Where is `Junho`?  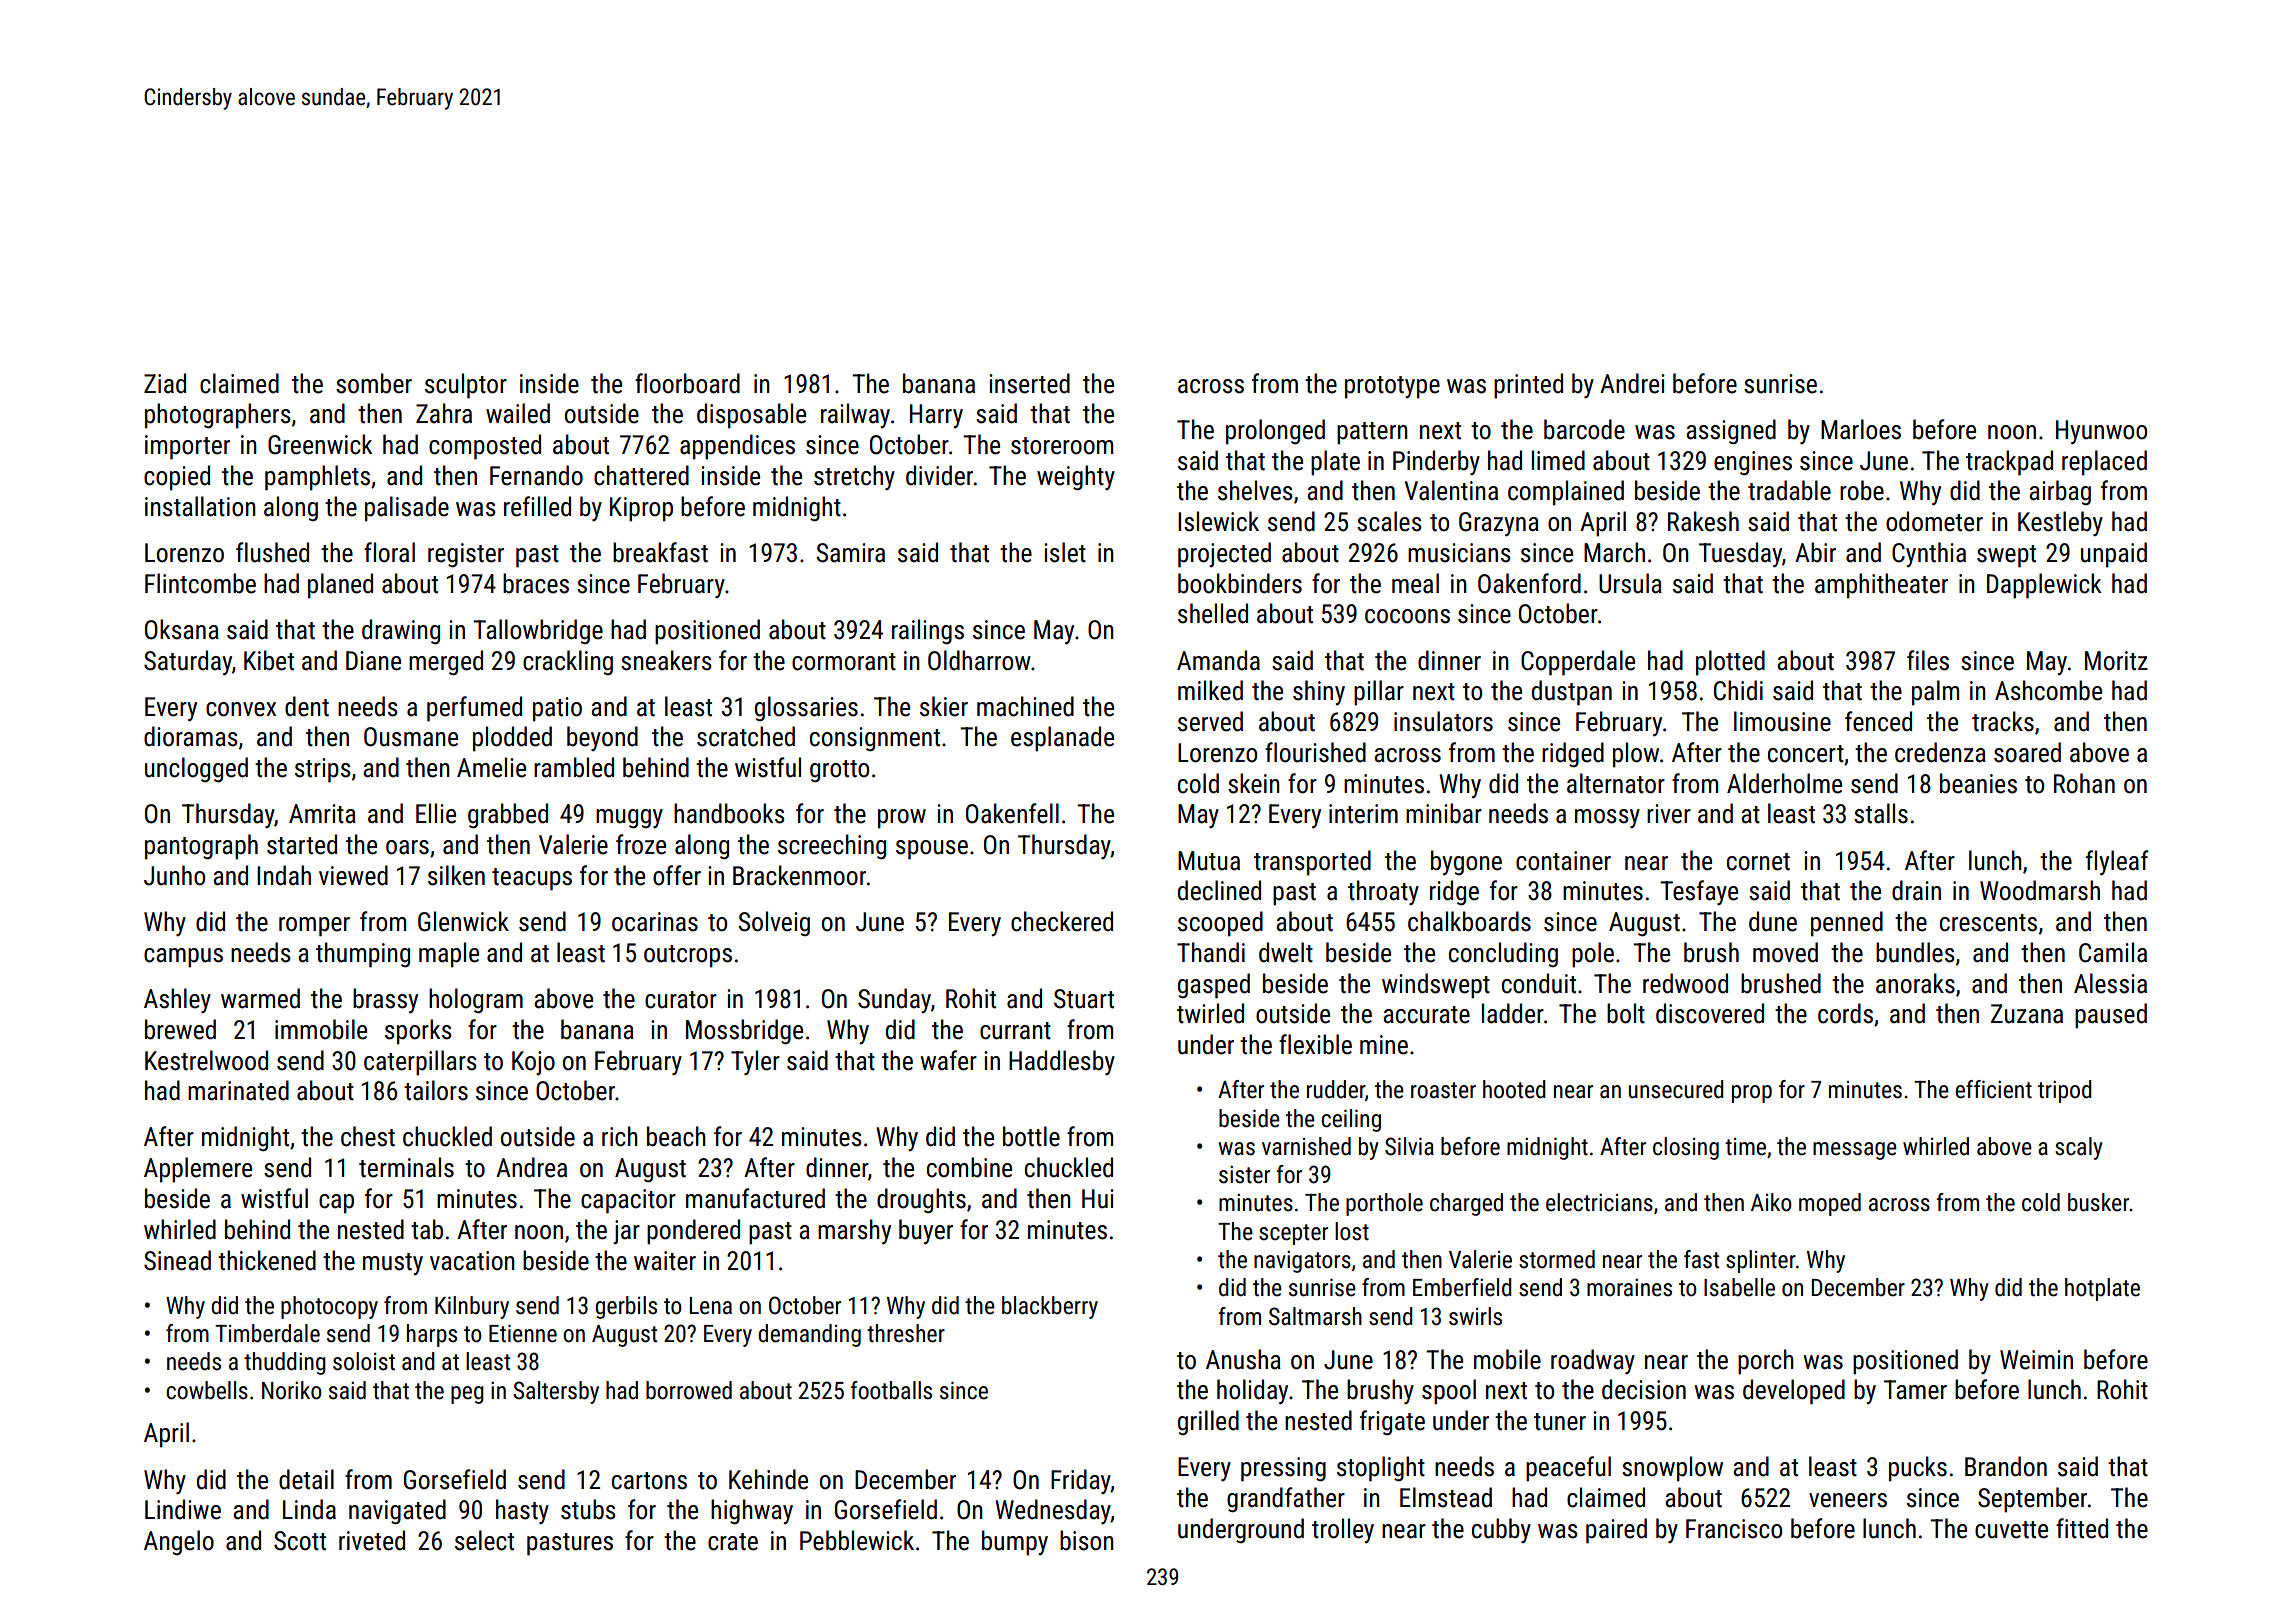
Junho is located at coordinates (174, 875).
